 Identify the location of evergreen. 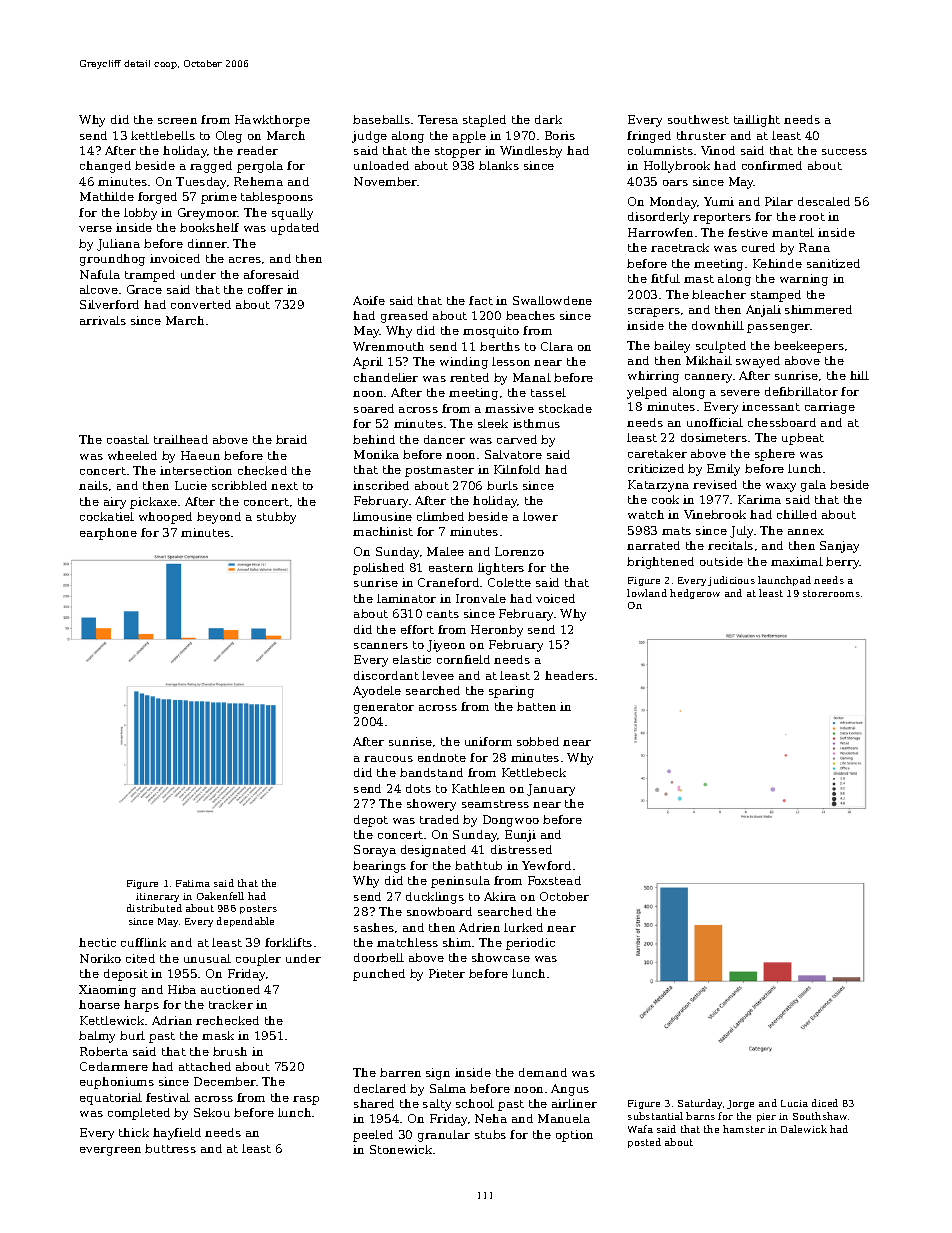
(110, 1151).
